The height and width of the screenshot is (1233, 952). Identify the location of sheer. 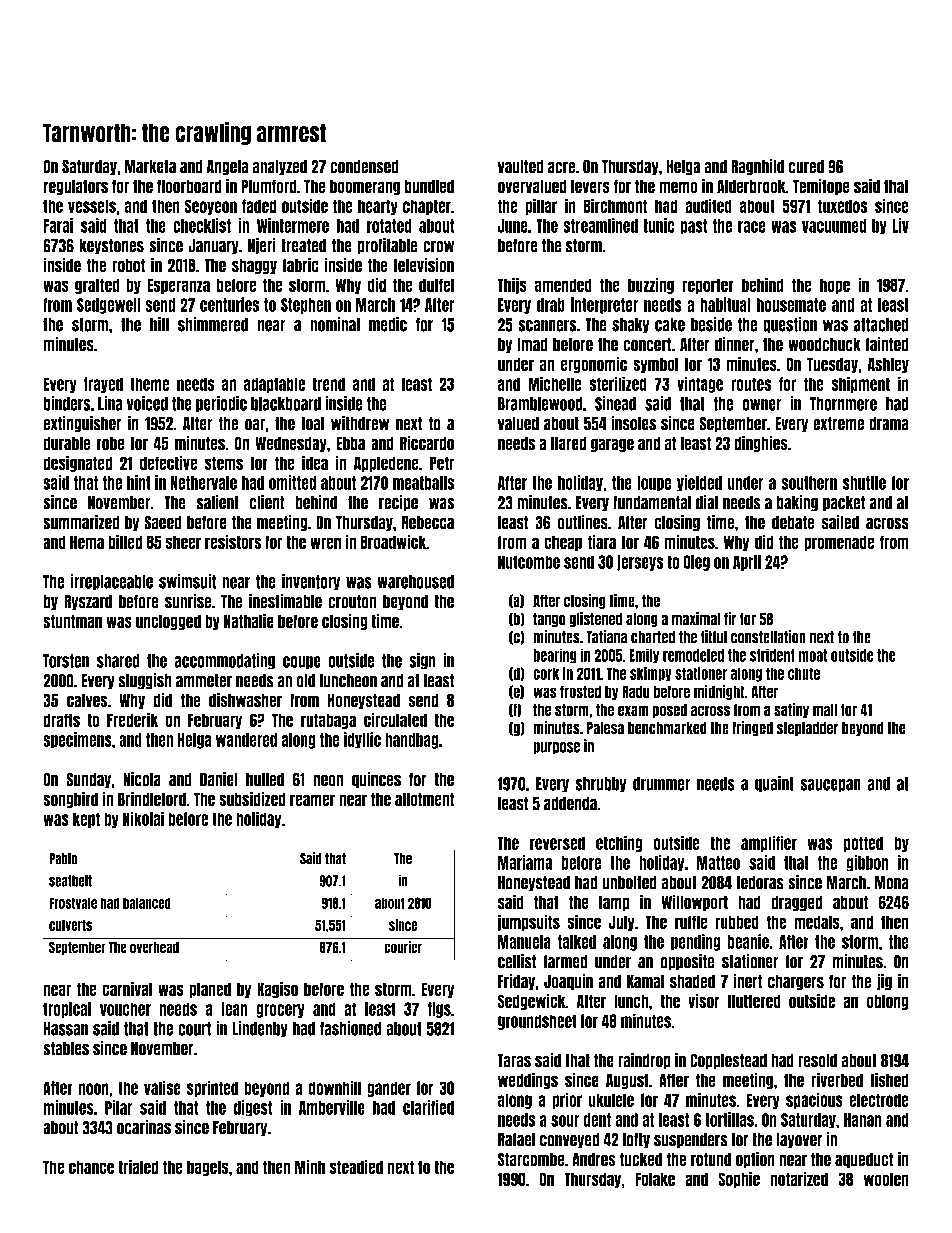
(183, 542).
